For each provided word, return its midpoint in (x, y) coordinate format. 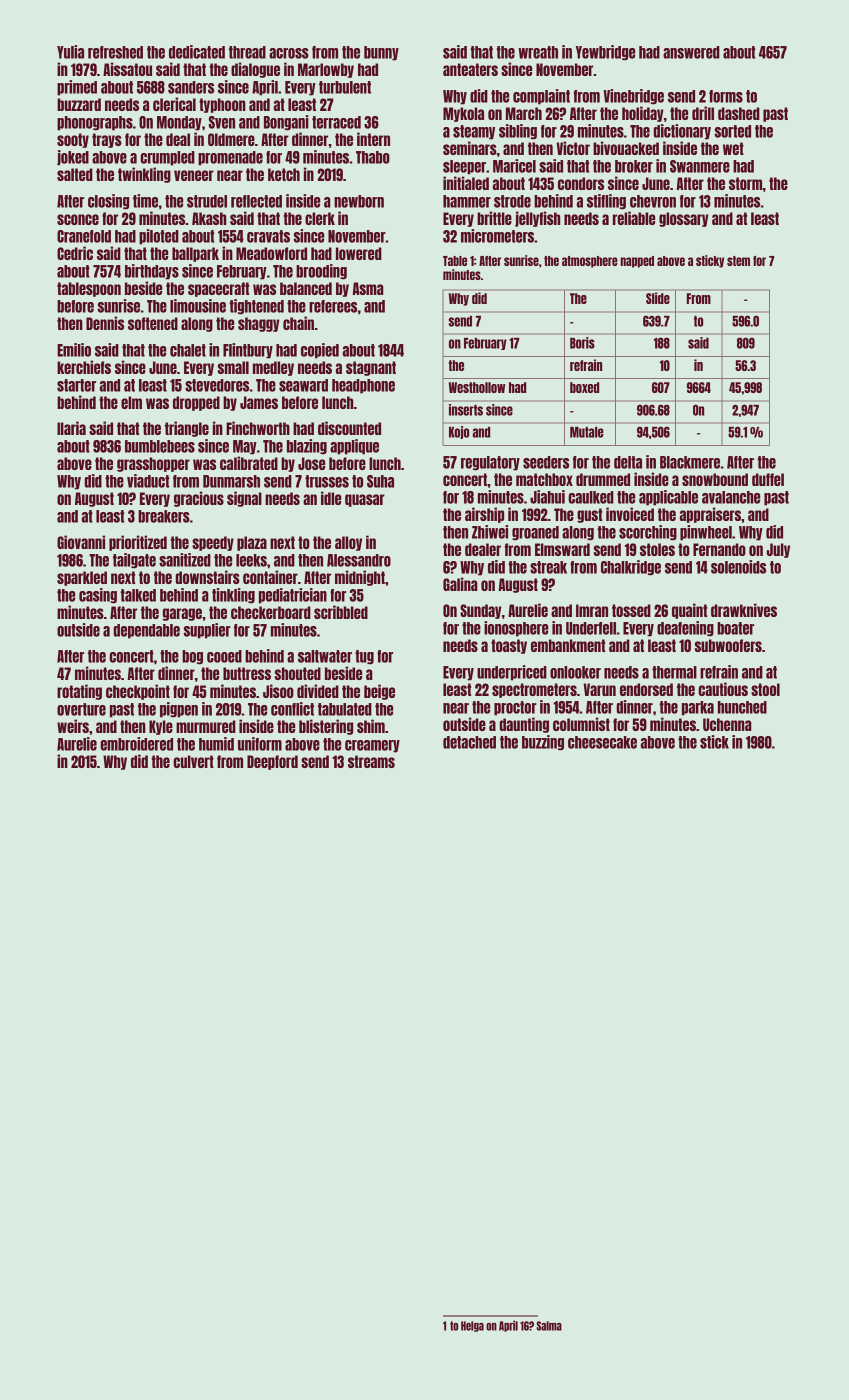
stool (765, 689)
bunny (381, 53)
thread (247, 52)
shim (371, 726)
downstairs (207, 577)
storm (746, 183)
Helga (472, 1326)
